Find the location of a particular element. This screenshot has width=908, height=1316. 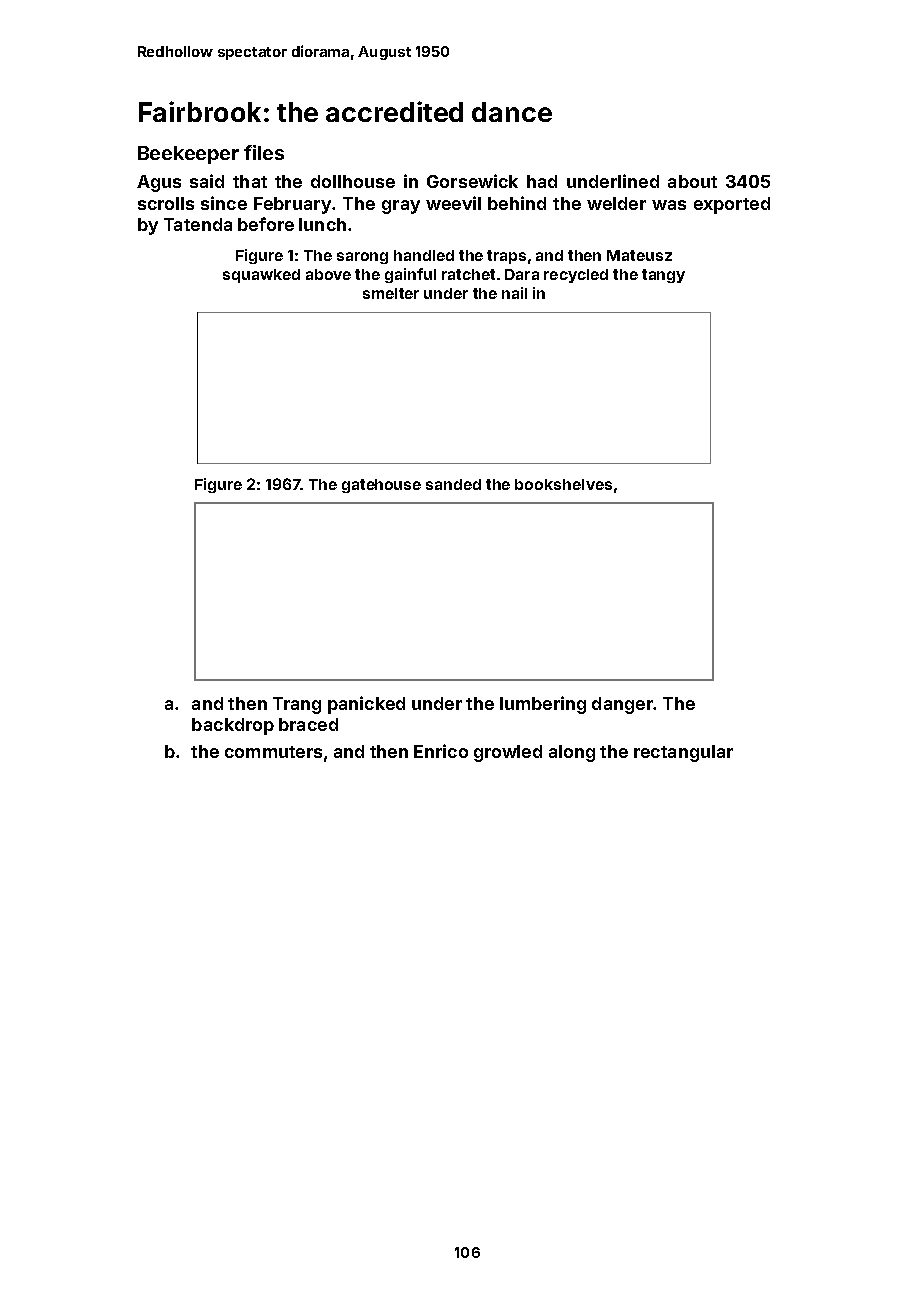

nail is located at coordinates (514, 293).
